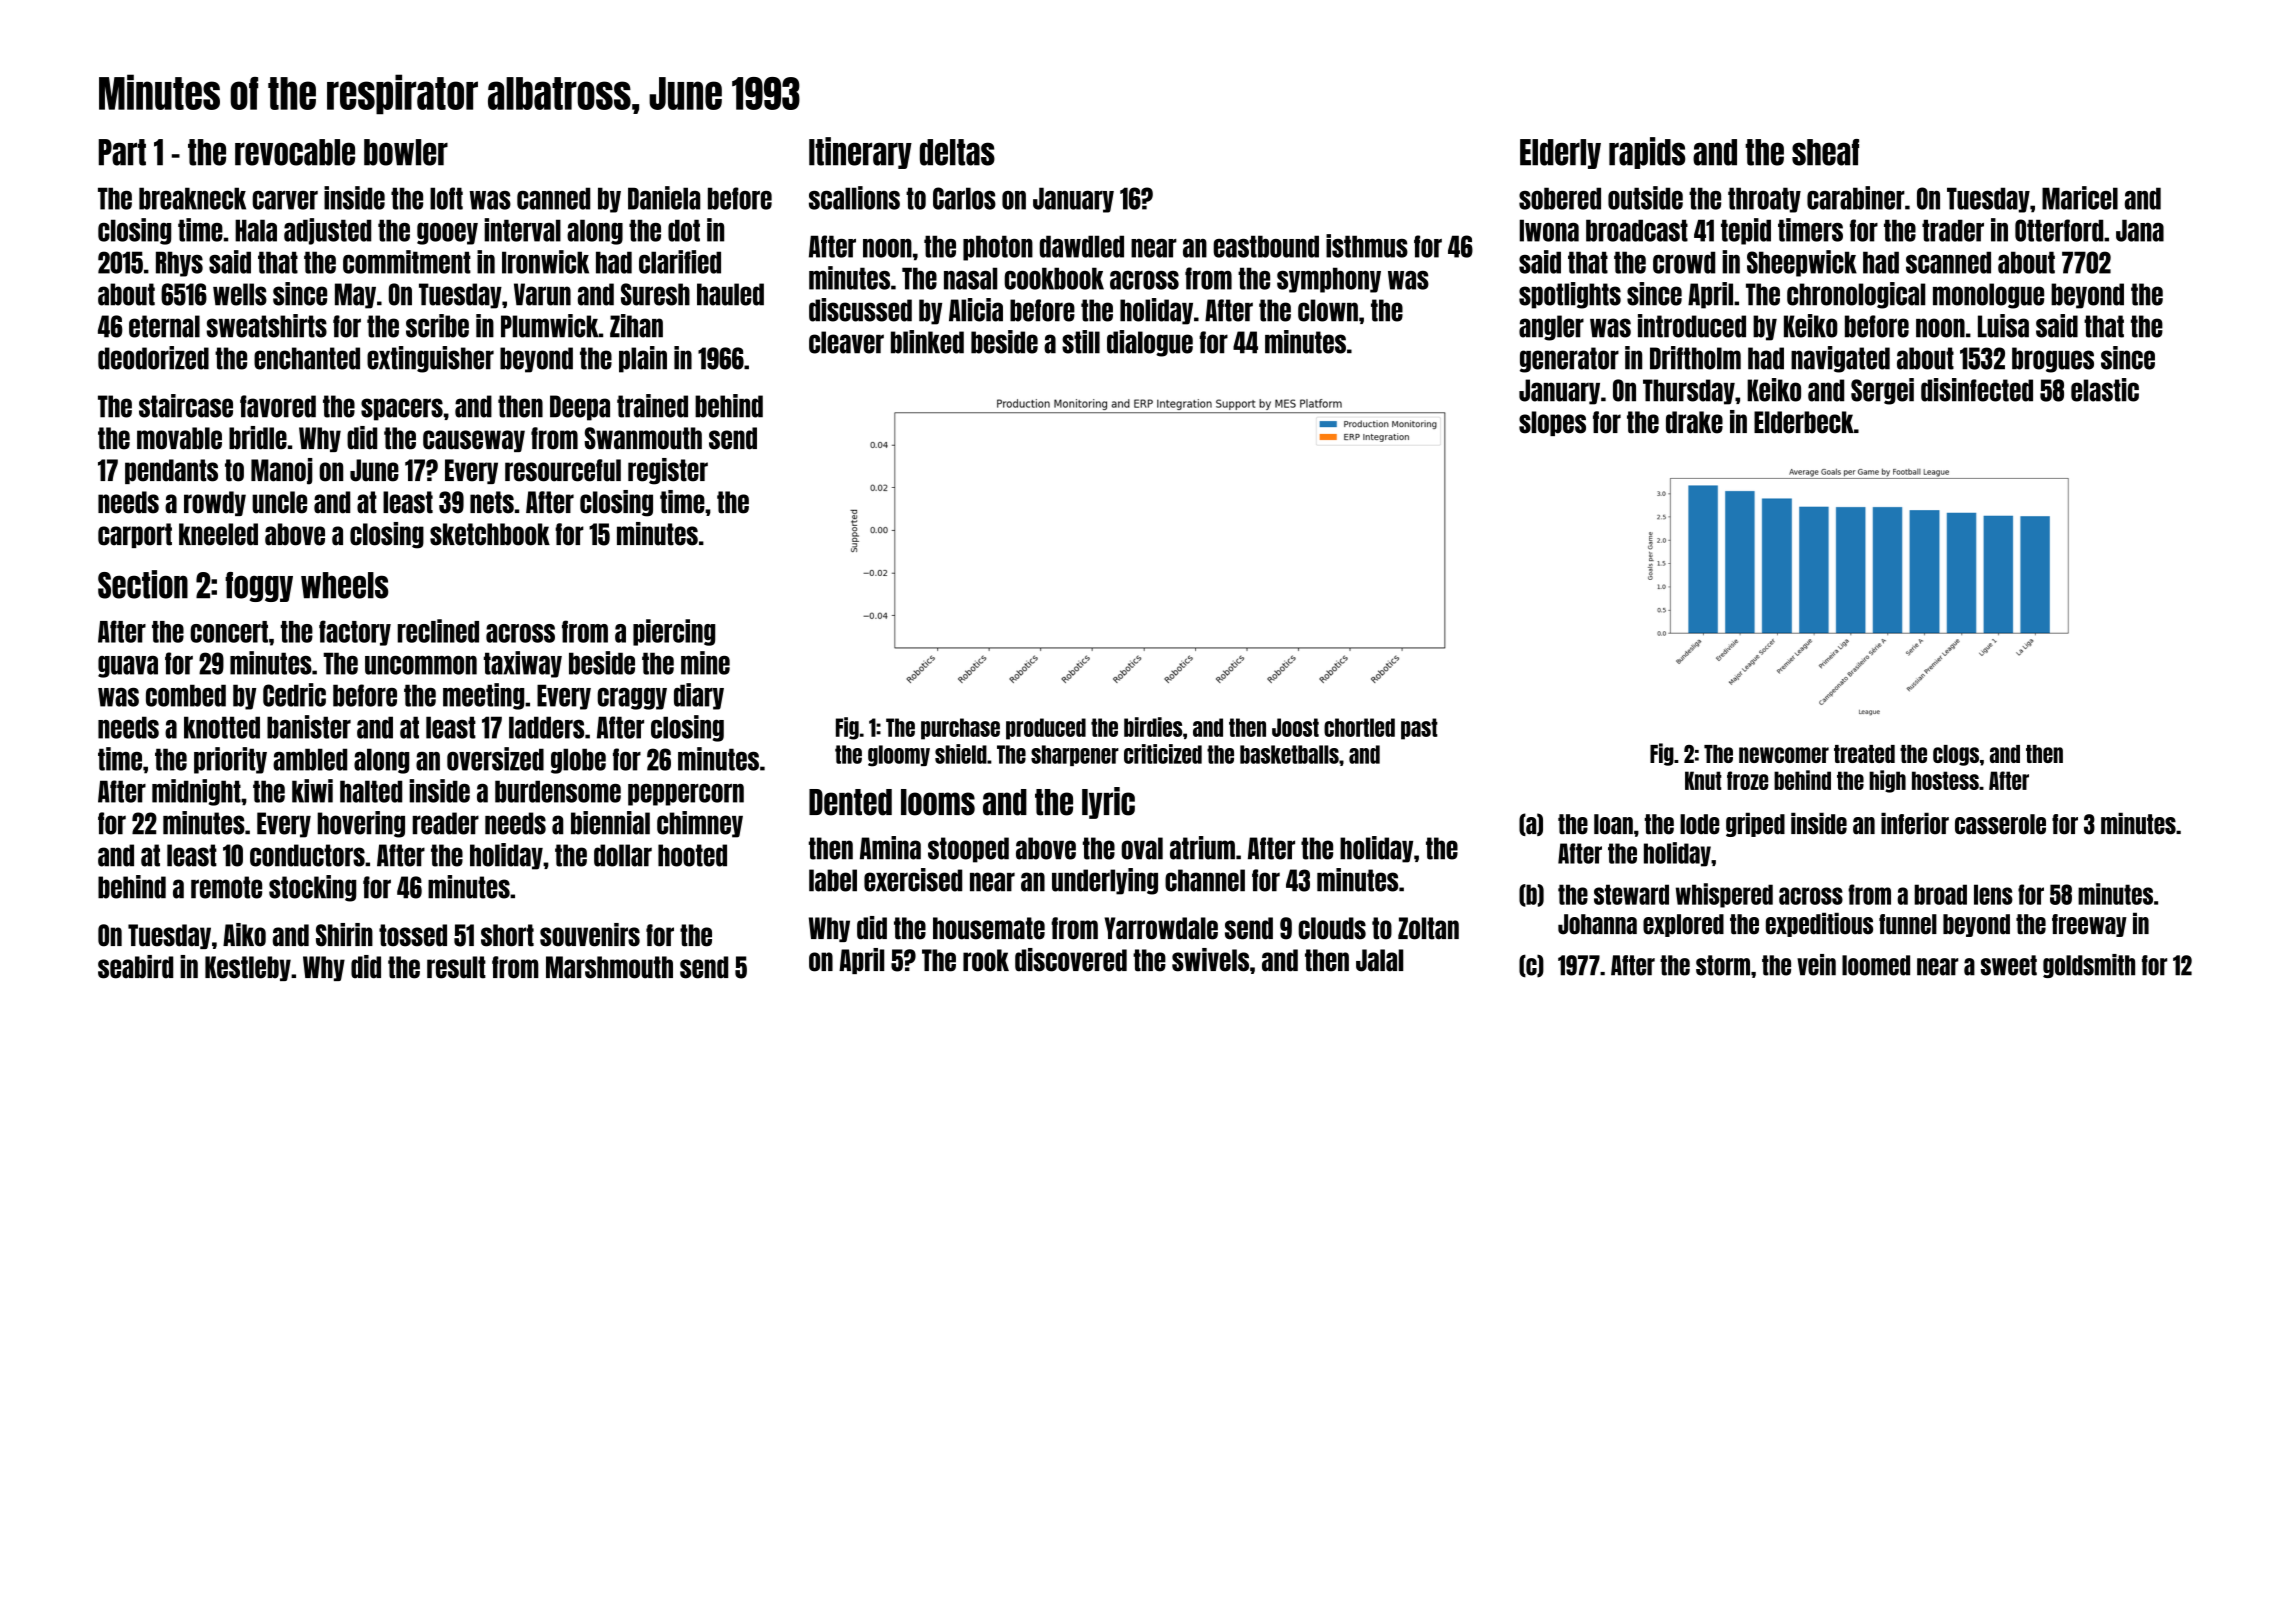 The image size is (2292, 1620). I want to click on guava, so click(128, 667).
